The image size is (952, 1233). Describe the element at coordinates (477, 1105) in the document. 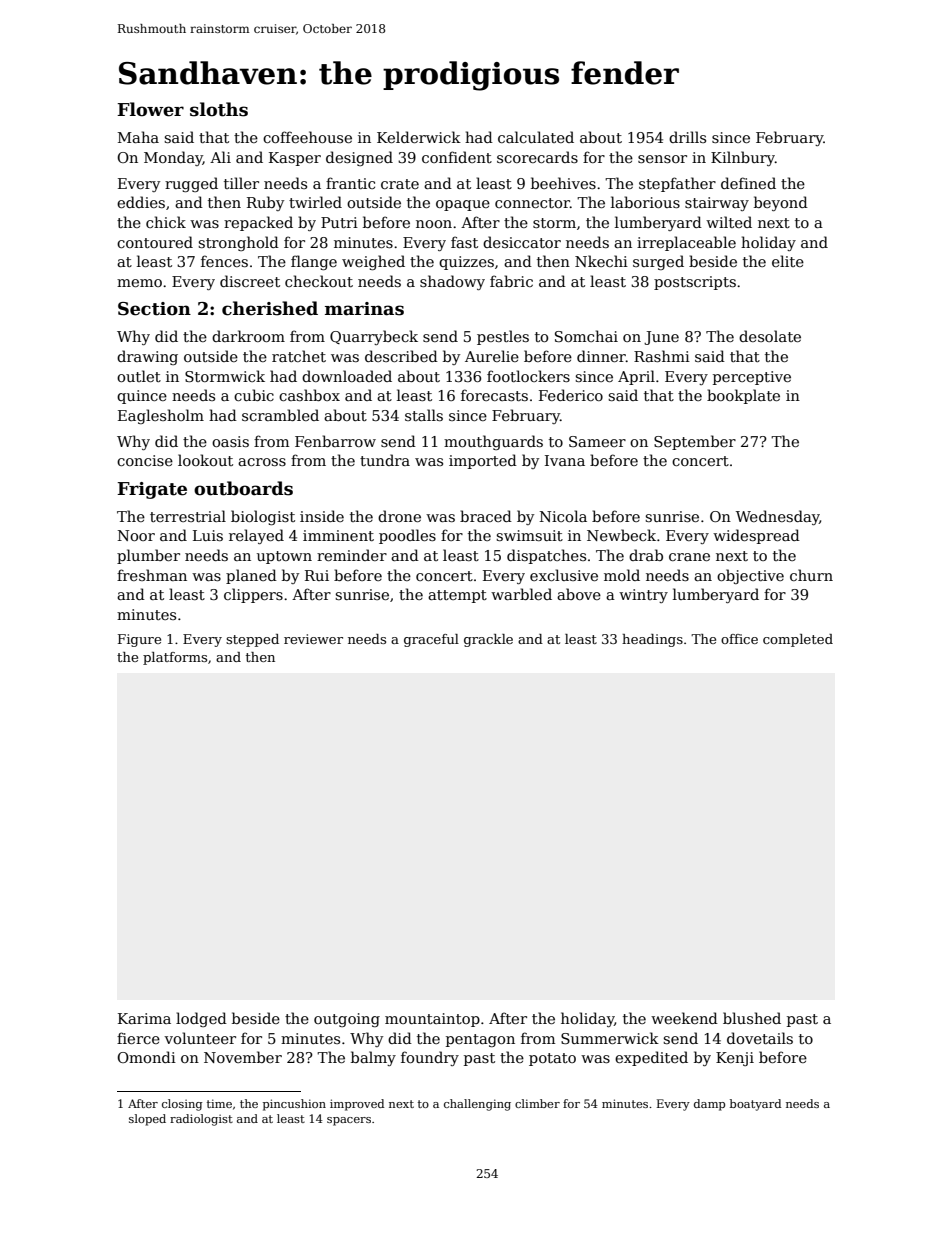

I see `challenging` at that location.
